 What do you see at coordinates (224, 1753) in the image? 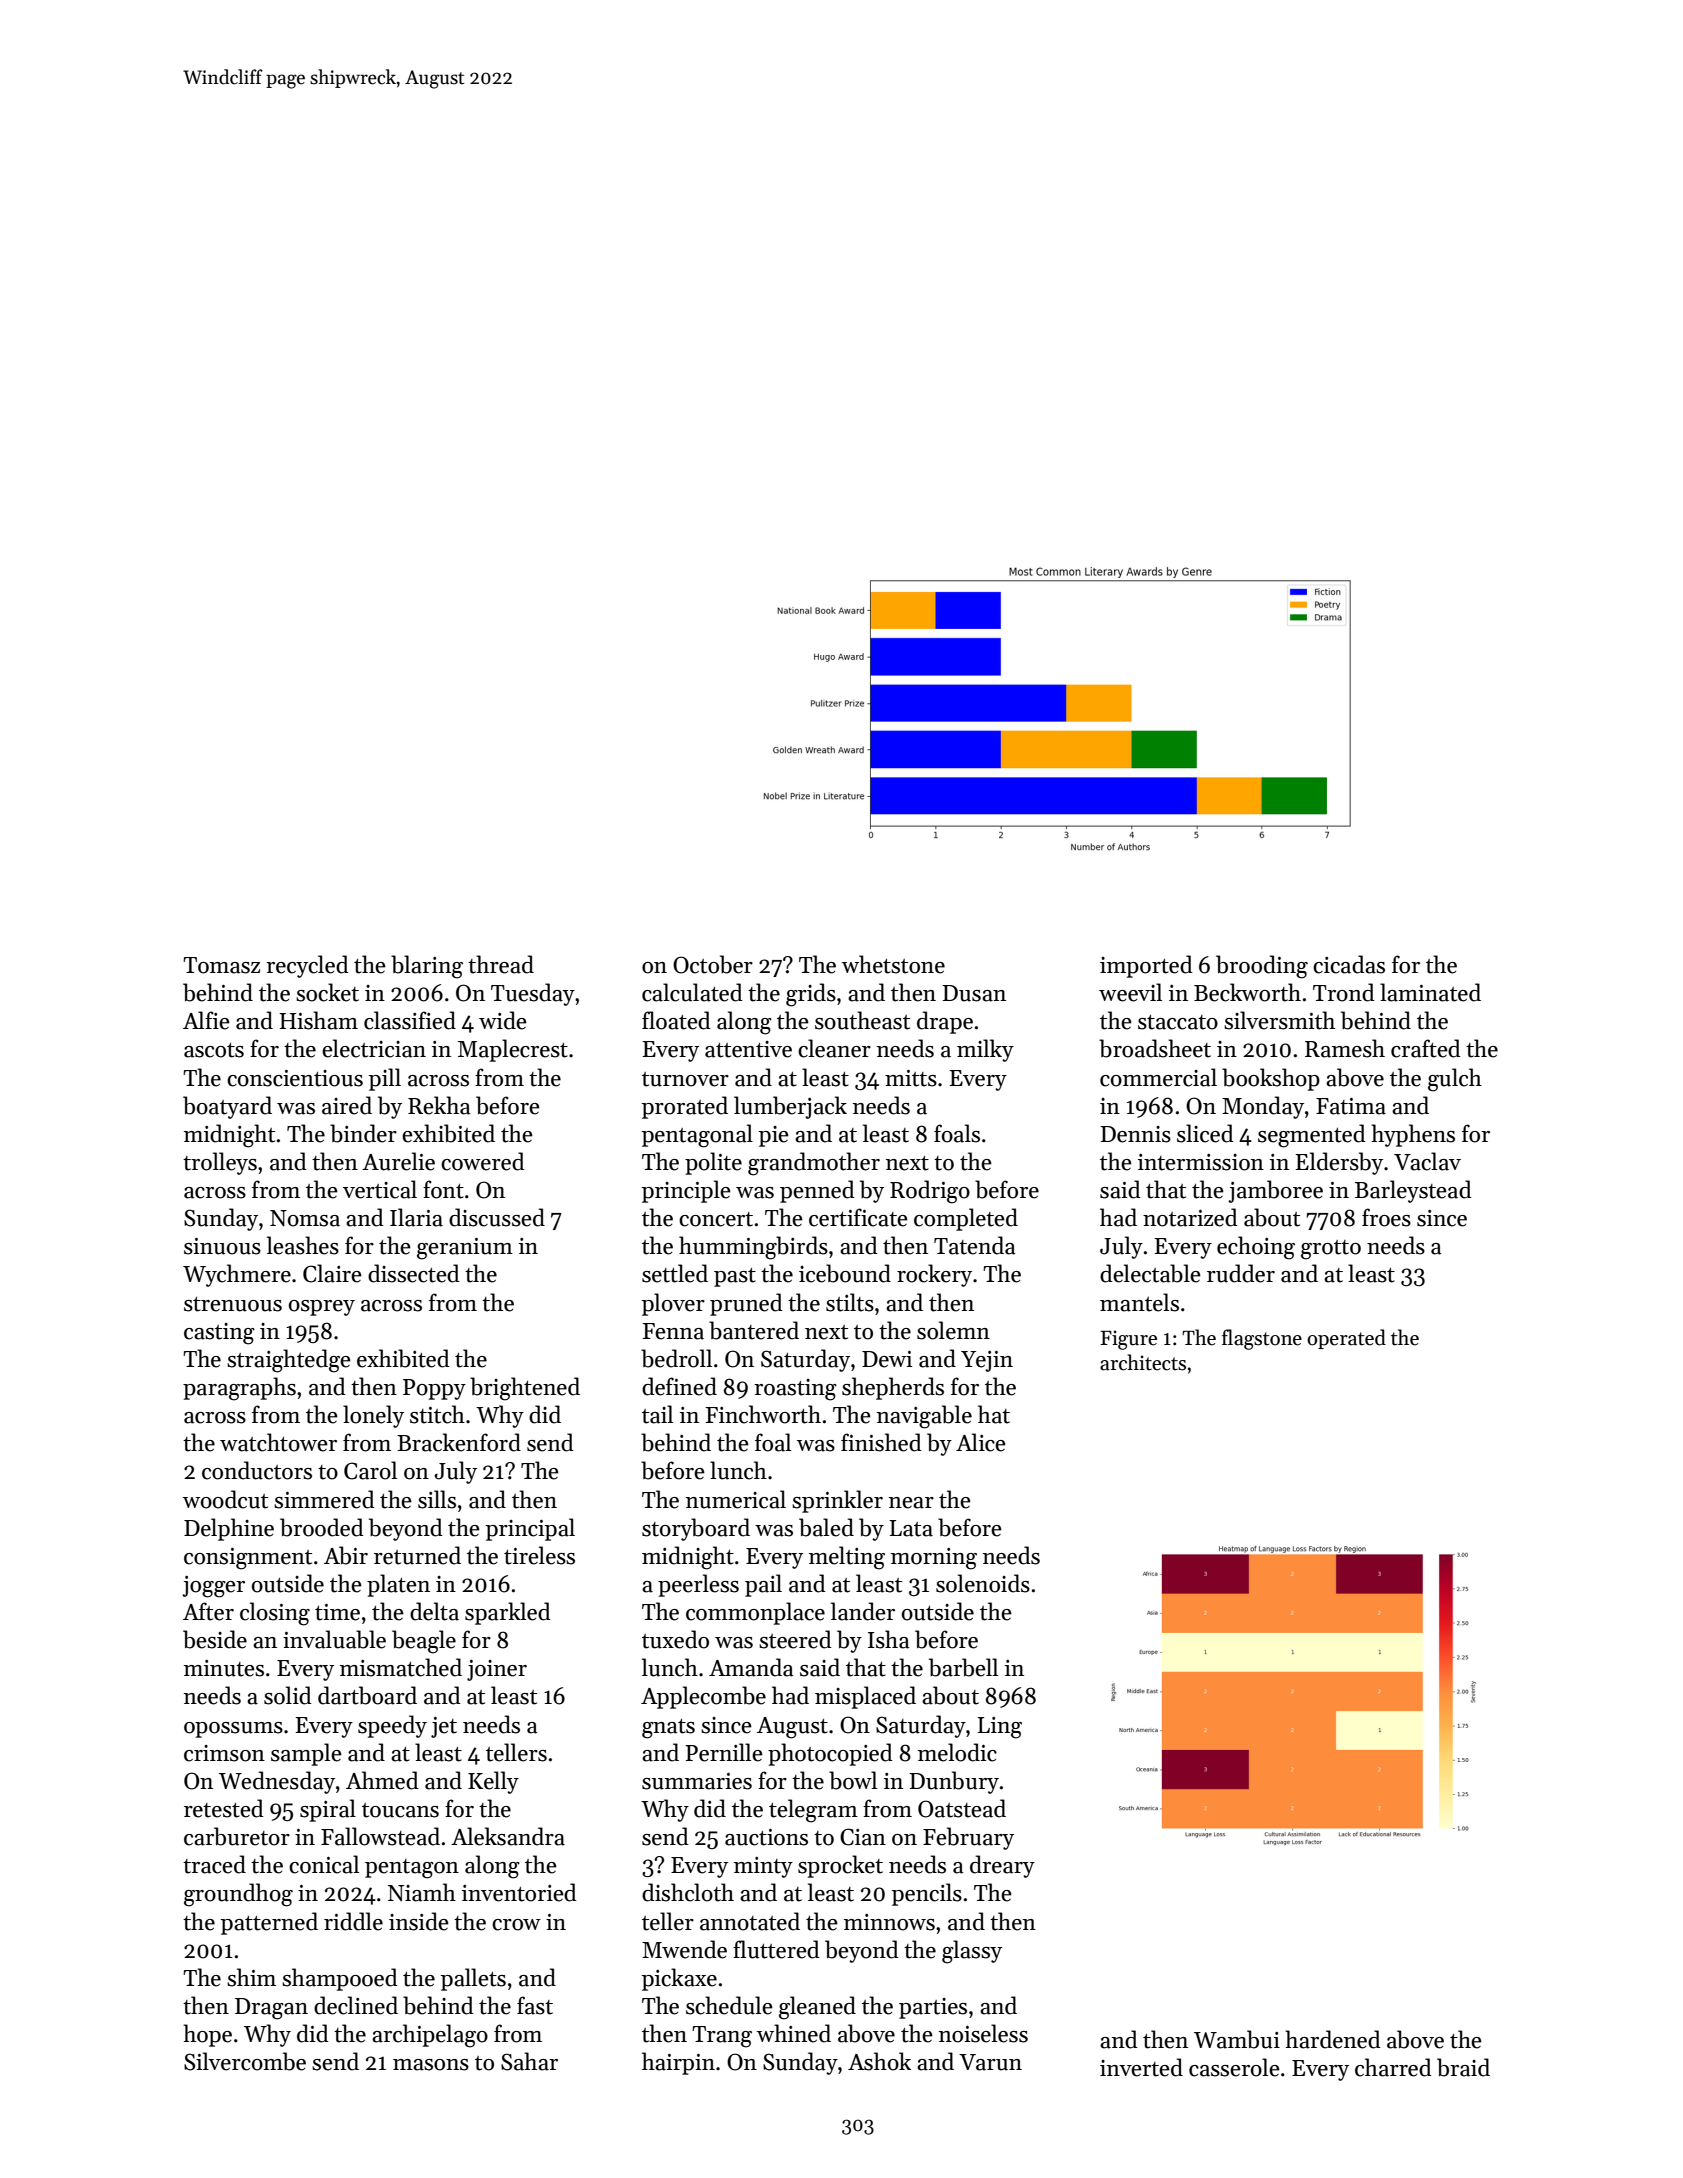
I see `crimson` at bounding box center [224, 1753].
